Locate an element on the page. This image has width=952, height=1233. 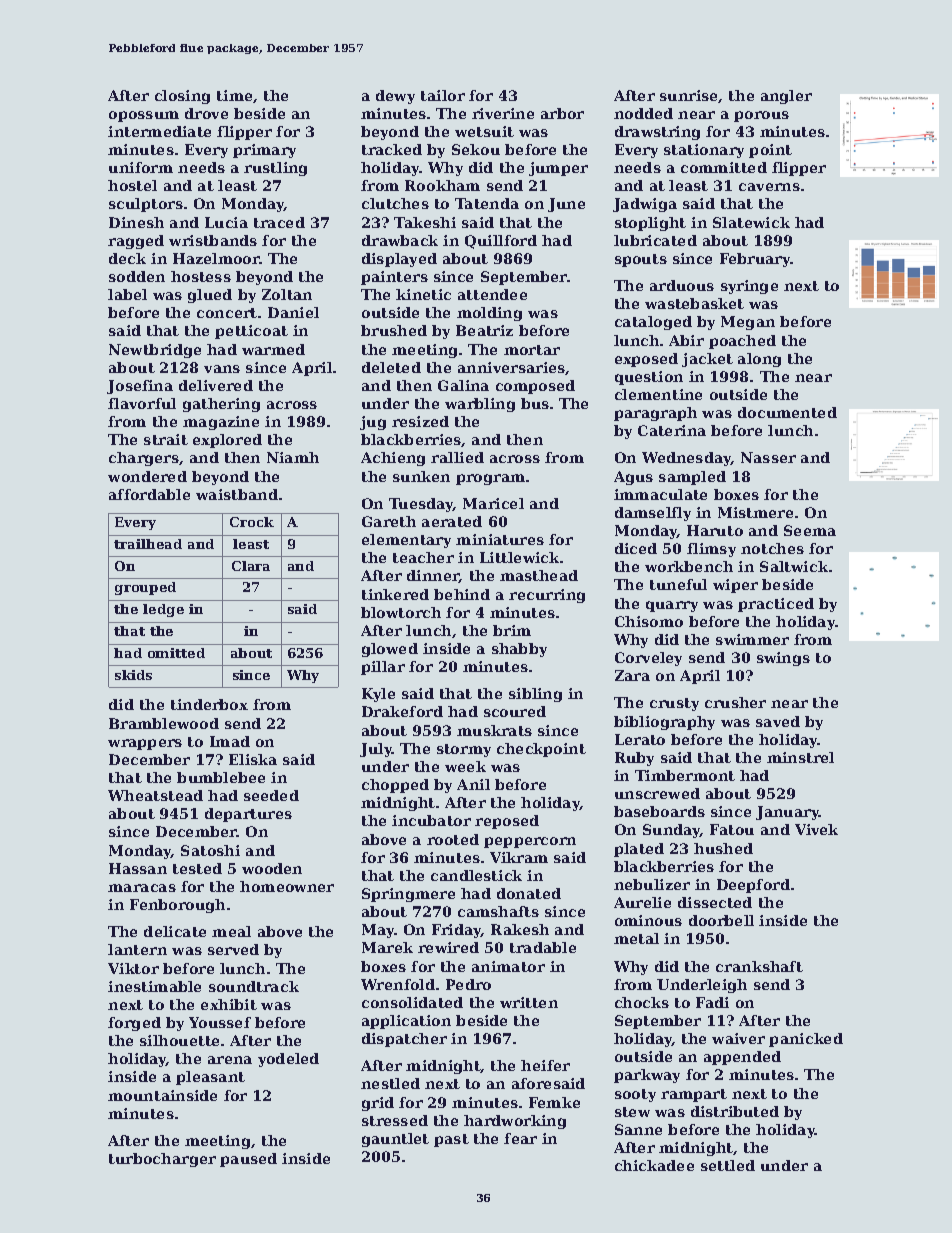
chickadee is located at coordinates (654, 1165).
